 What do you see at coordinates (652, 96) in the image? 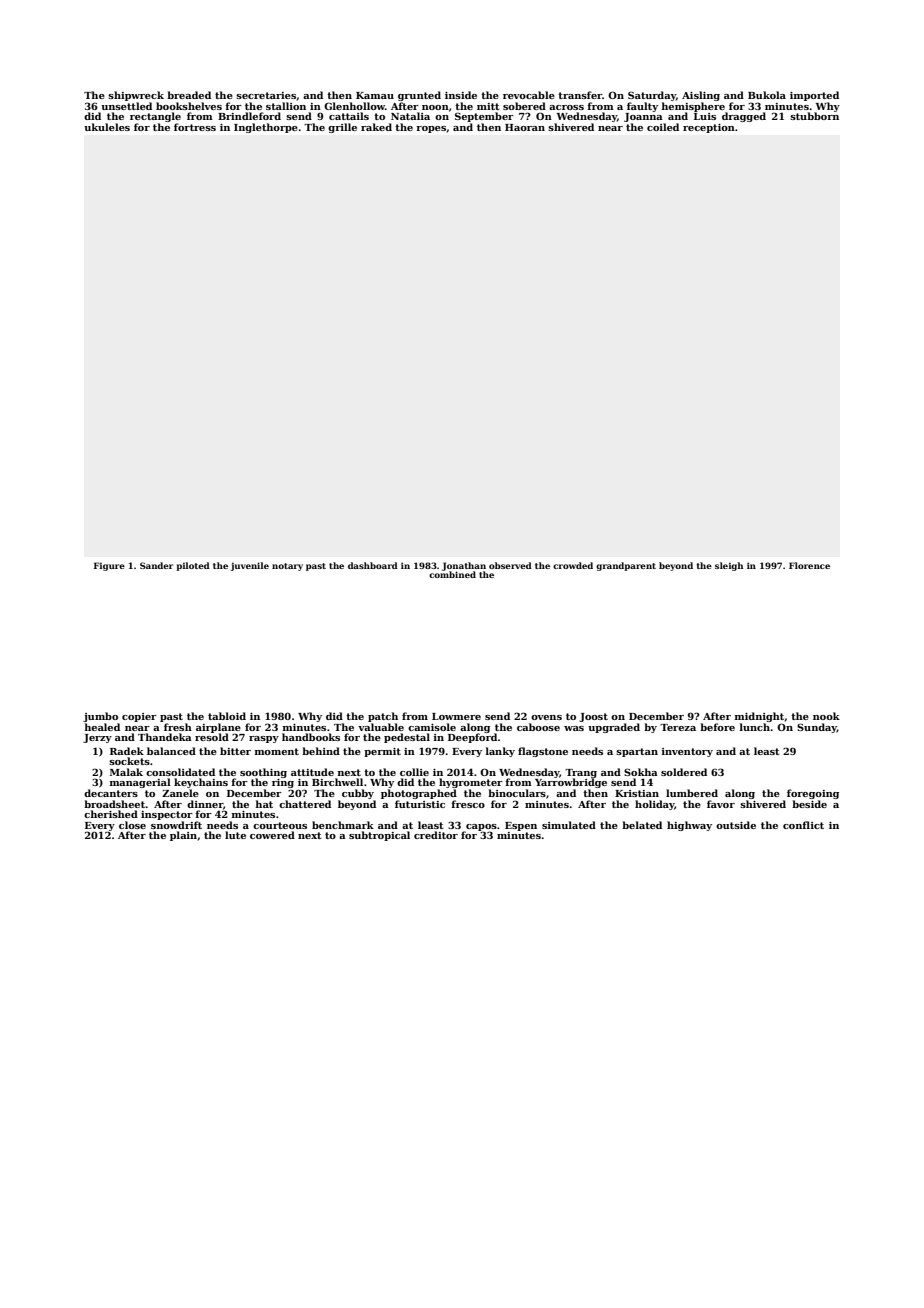
I see `Saturday` at bounding box center [652, 96].
